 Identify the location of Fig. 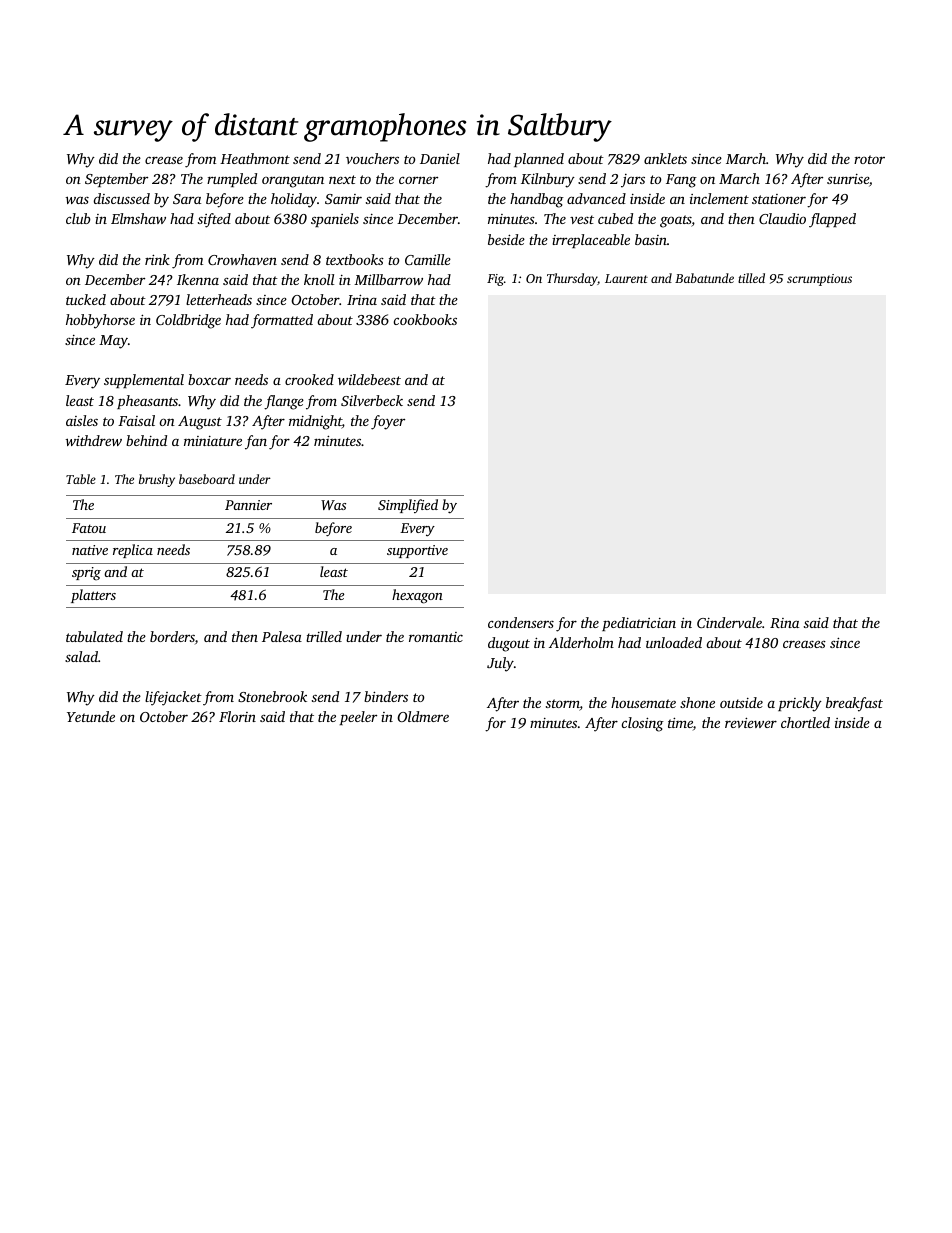
(495, 280).
